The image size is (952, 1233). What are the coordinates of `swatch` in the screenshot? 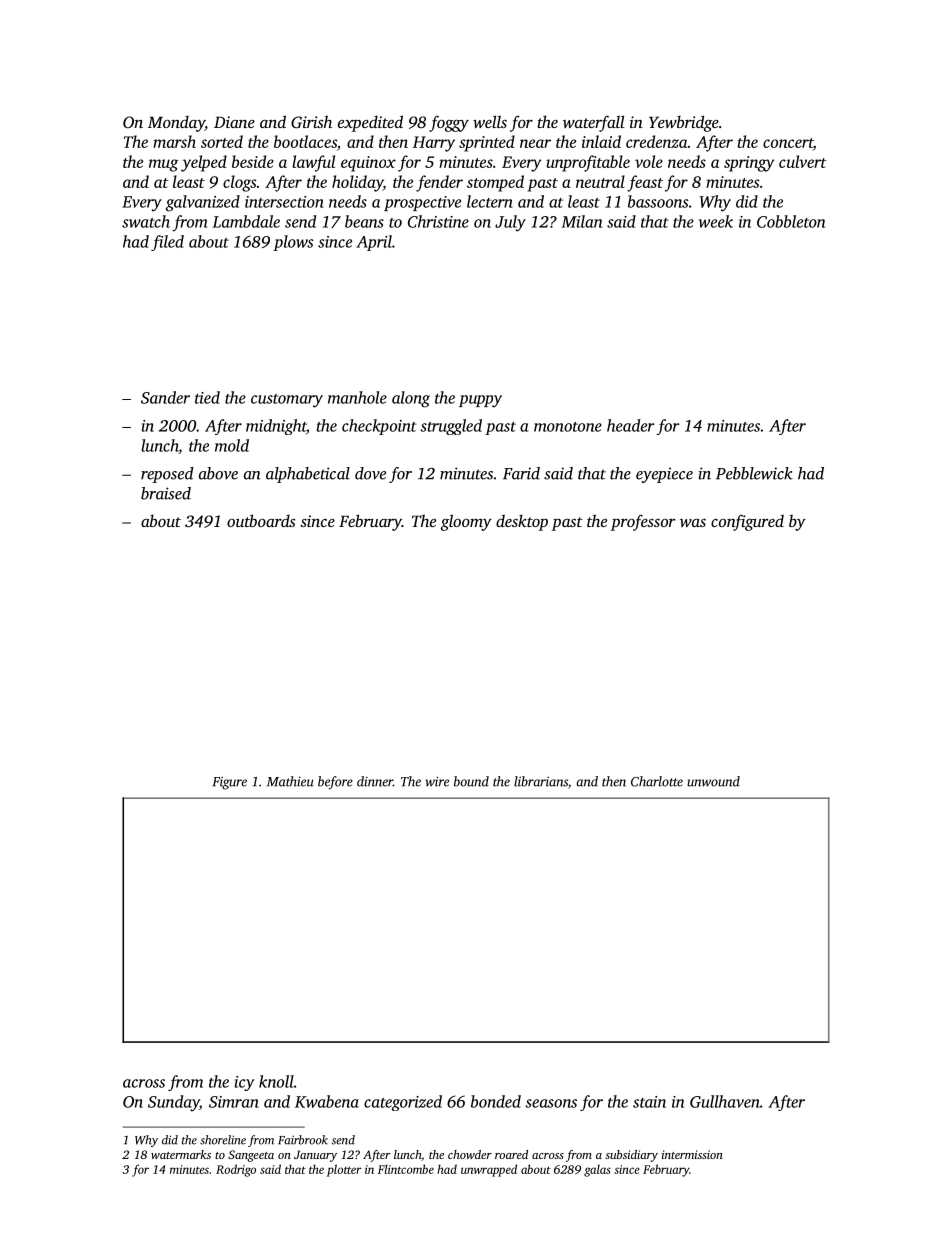 It's located at (146, 221).
